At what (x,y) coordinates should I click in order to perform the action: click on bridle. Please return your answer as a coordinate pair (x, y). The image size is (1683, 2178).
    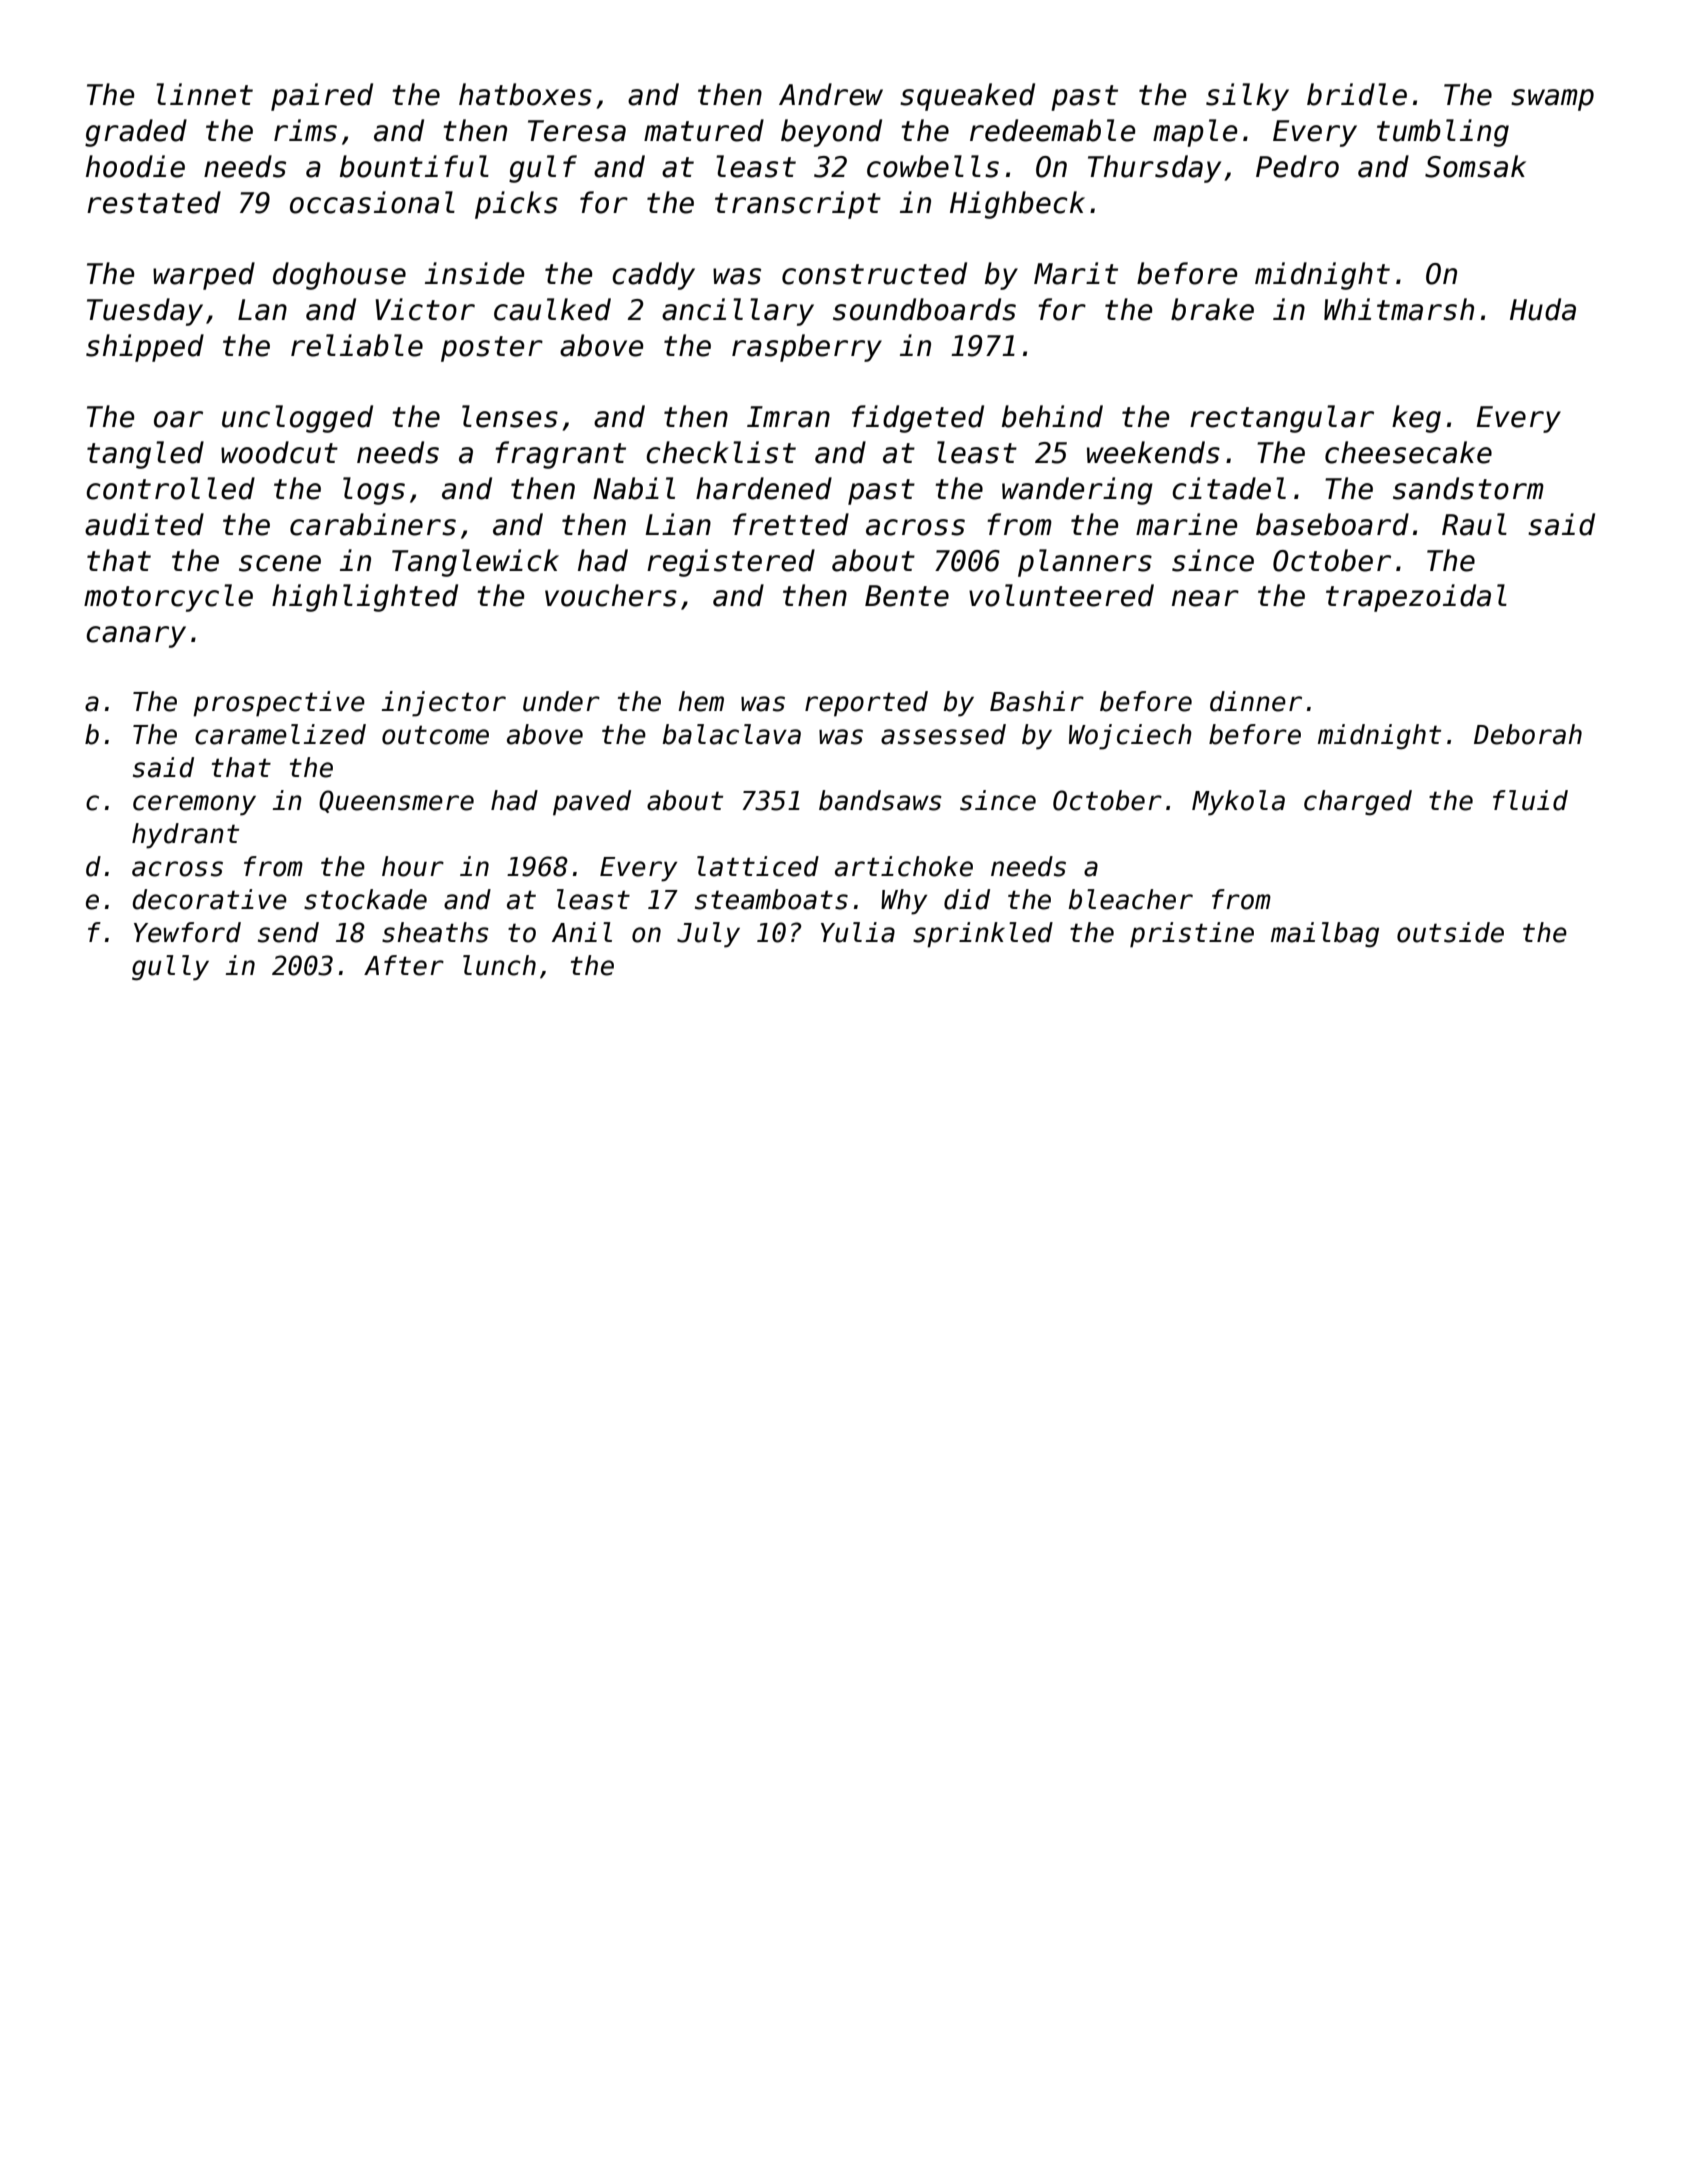
    Looking at the image, I should click on (1357, 94).
